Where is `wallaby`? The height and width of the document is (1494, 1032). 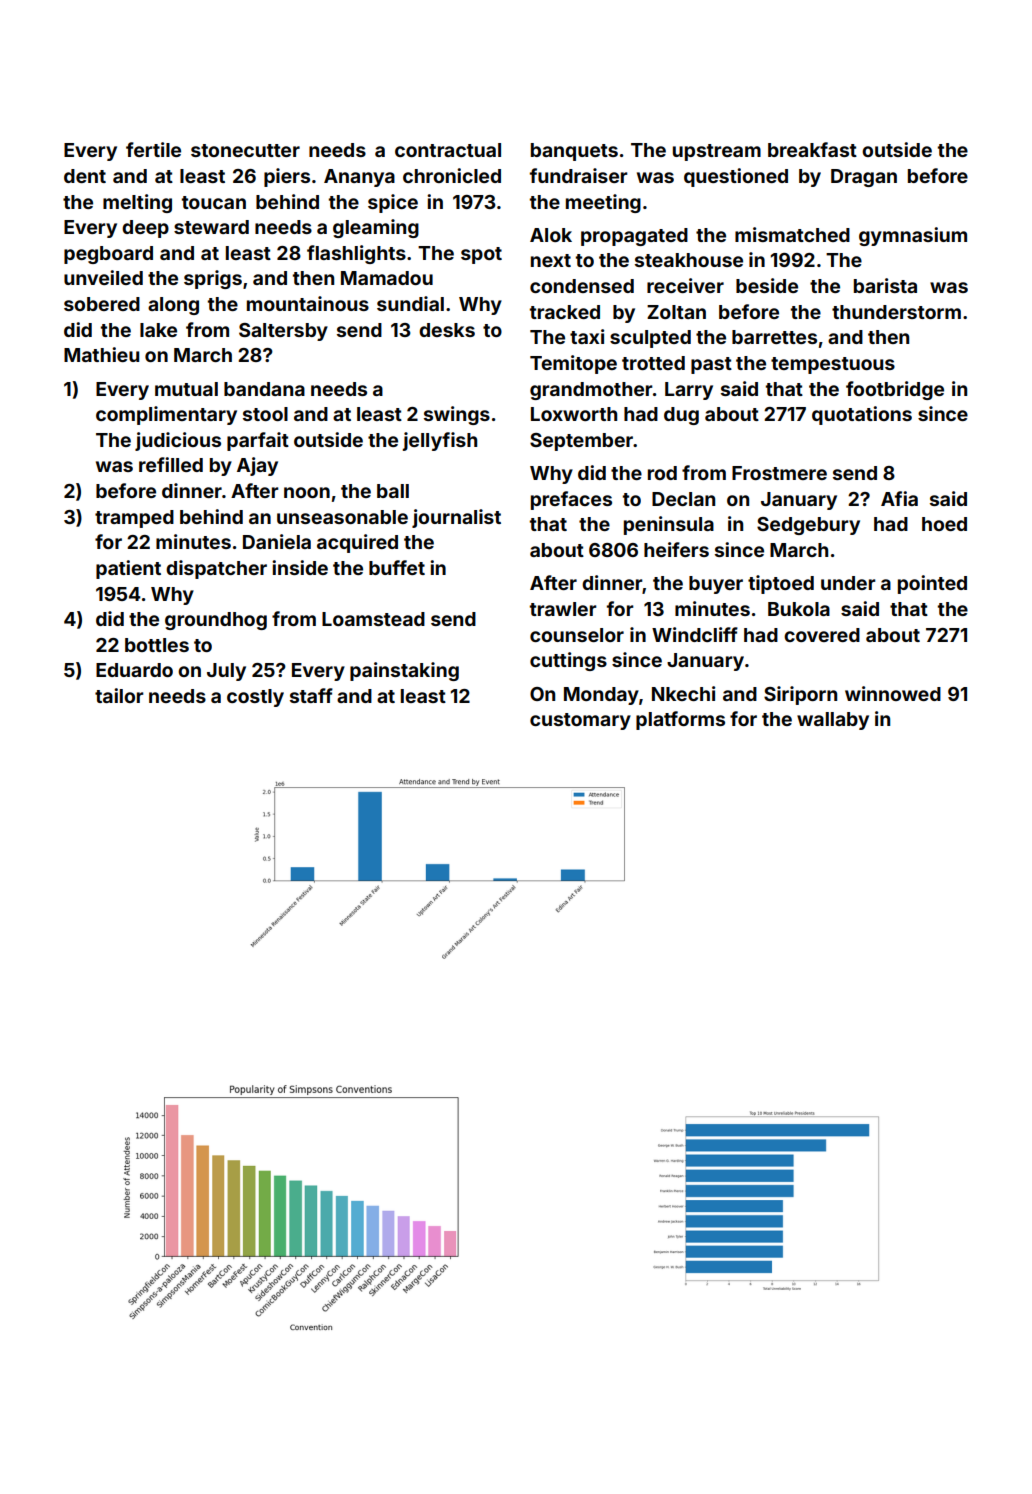 wallaby is located at coordinates (833, 721).
